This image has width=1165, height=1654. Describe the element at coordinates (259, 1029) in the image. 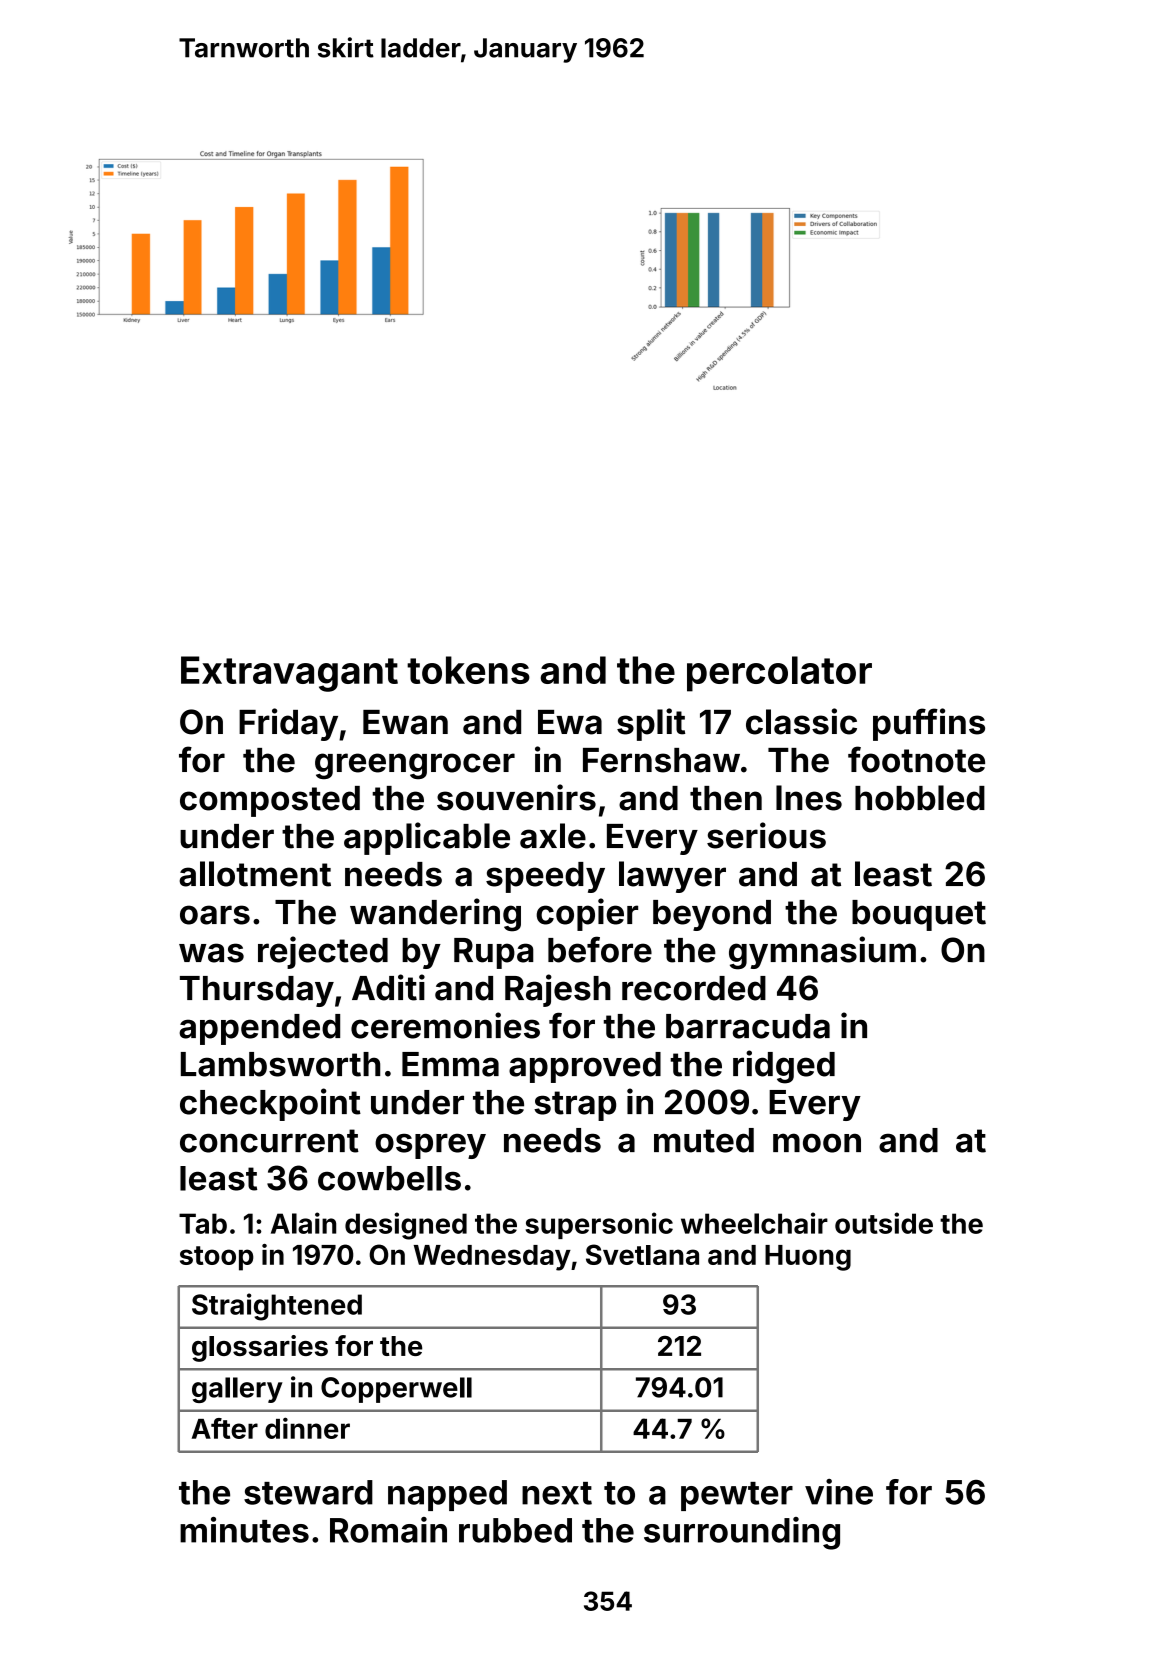

I see `appended` at that location.
